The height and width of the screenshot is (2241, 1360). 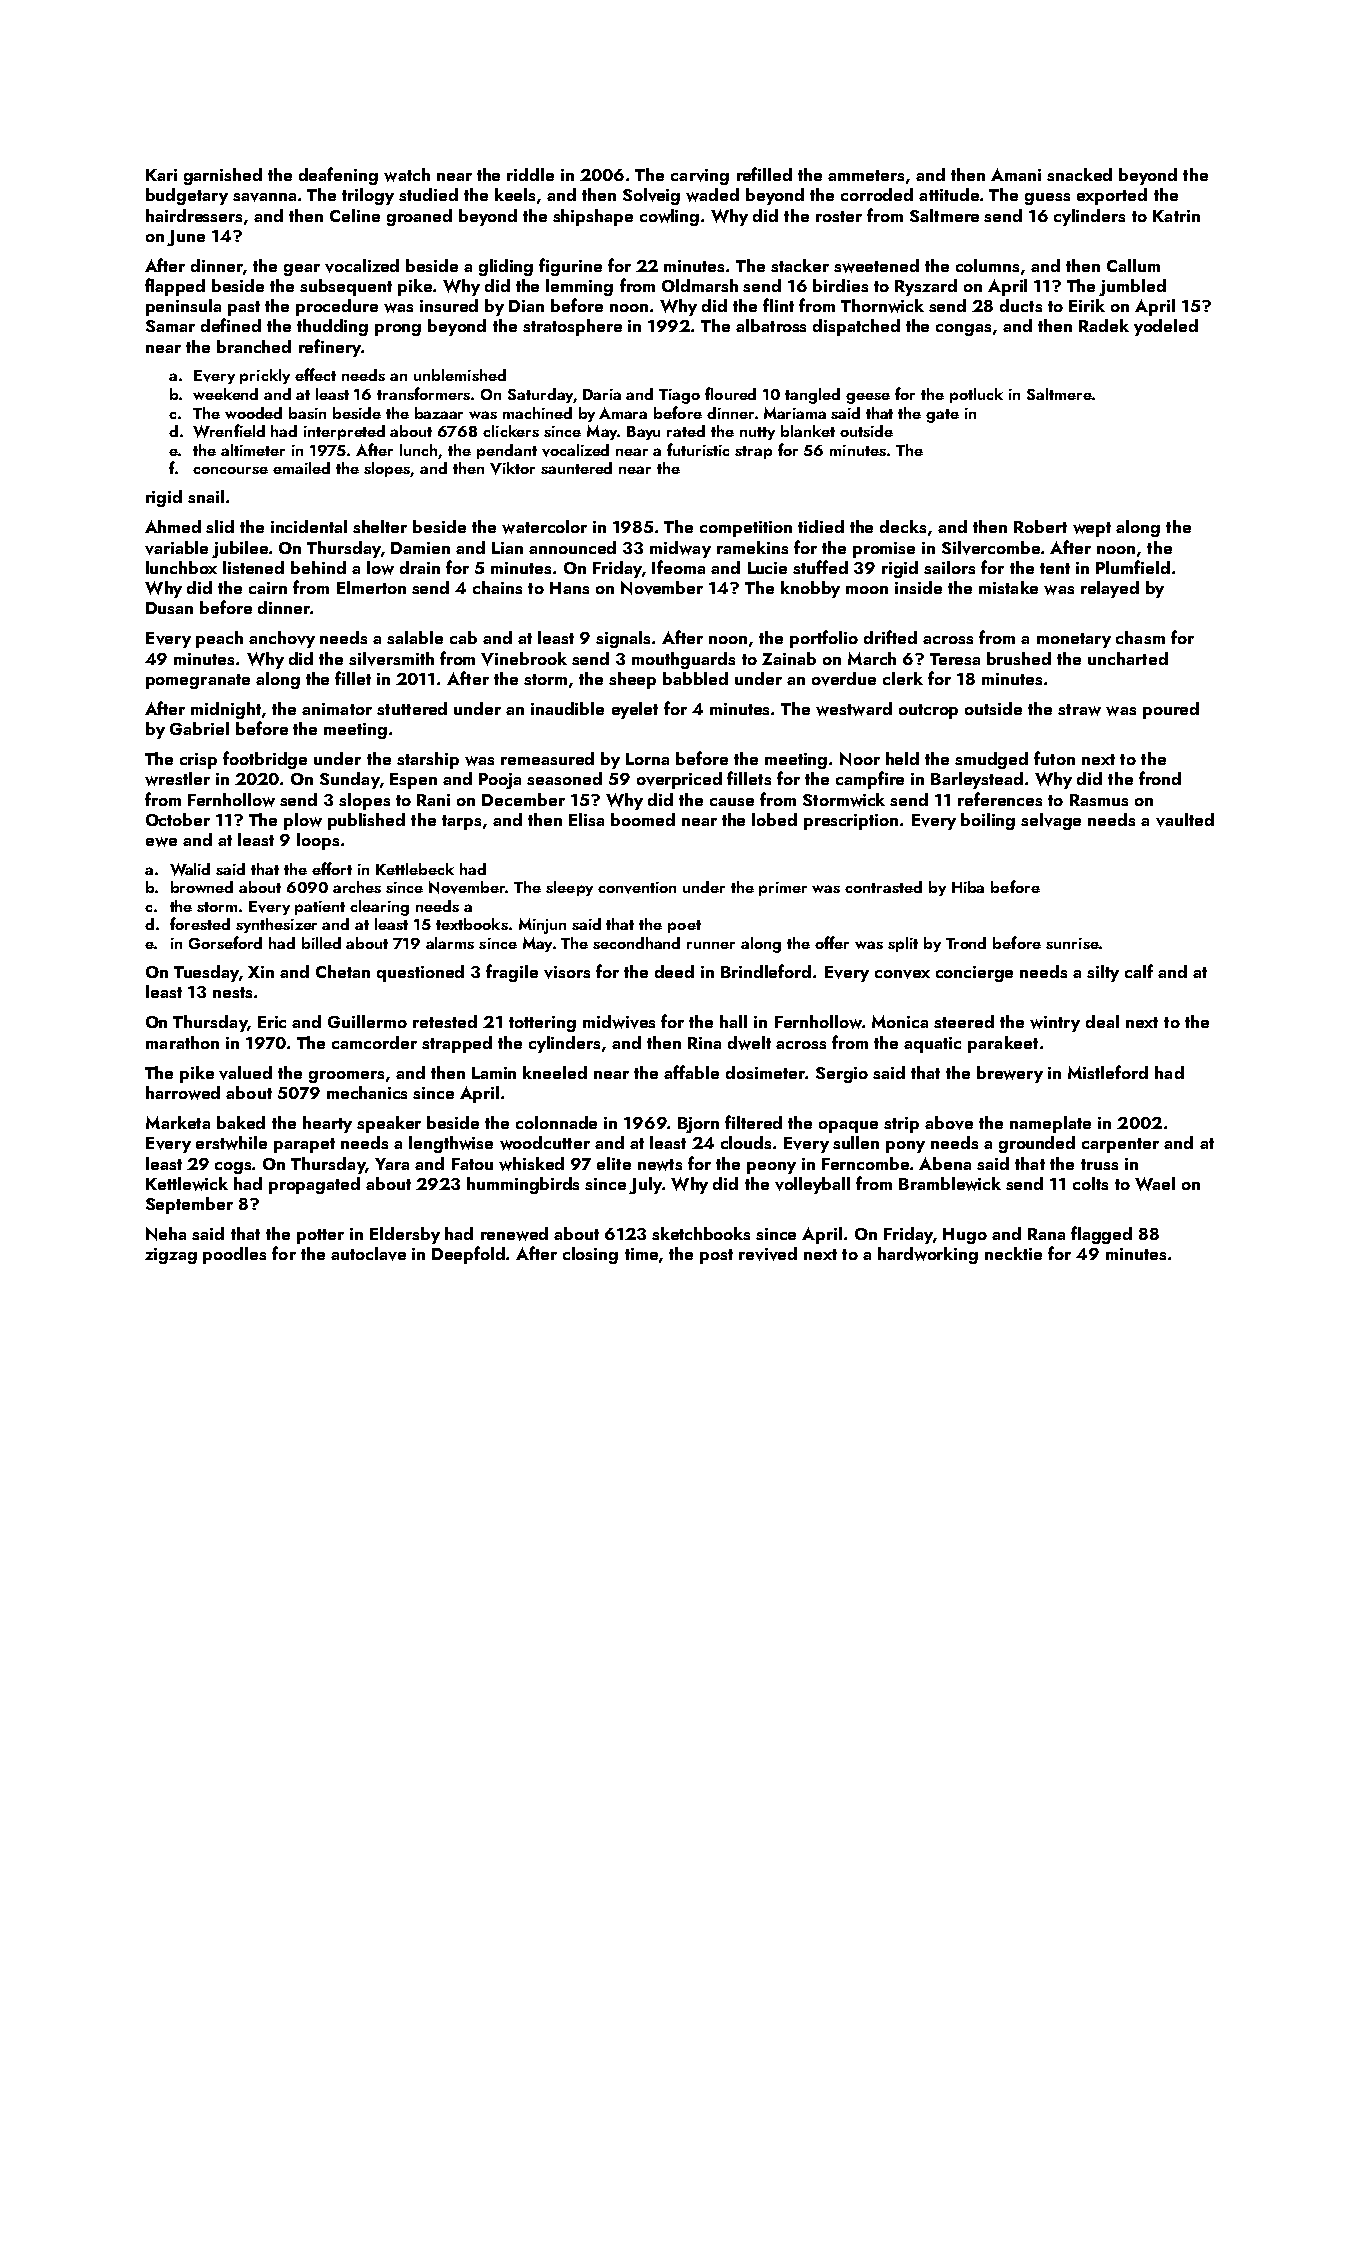 I want to click on Celine, so click(x=355, y=215).
